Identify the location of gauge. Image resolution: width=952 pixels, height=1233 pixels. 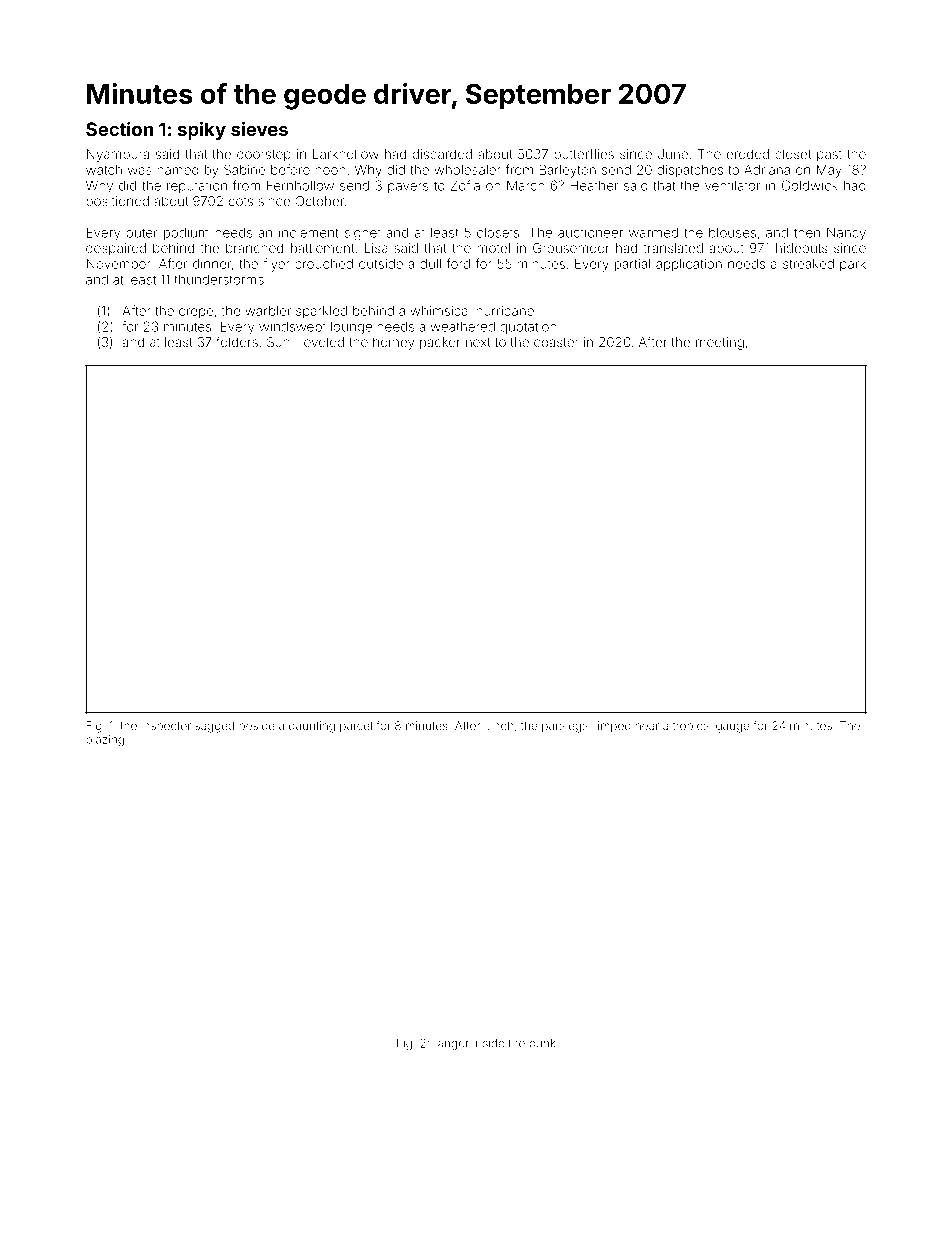
(732, 728).
